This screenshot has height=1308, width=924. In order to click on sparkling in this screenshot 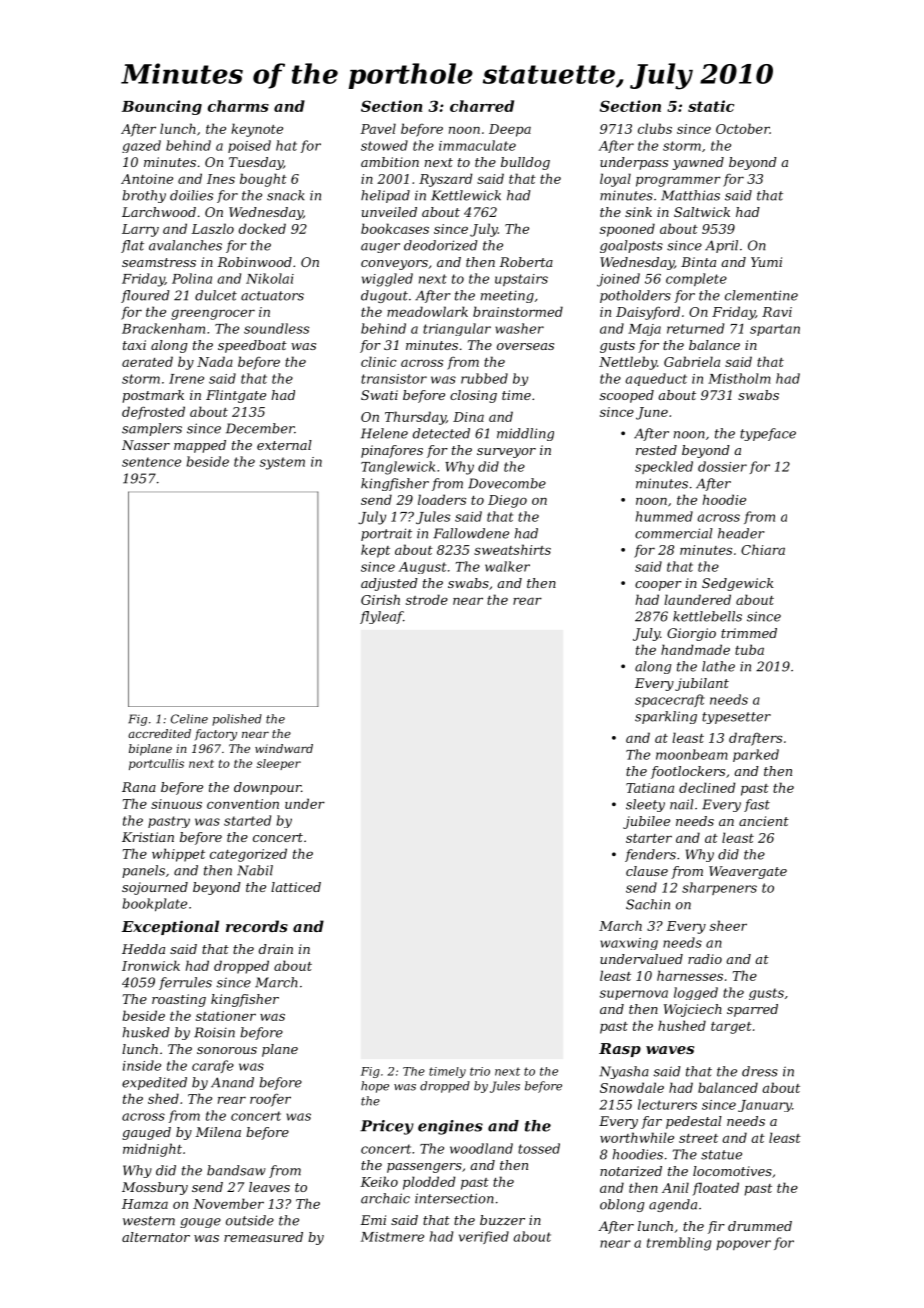, I will do `click(666, 717)`.
